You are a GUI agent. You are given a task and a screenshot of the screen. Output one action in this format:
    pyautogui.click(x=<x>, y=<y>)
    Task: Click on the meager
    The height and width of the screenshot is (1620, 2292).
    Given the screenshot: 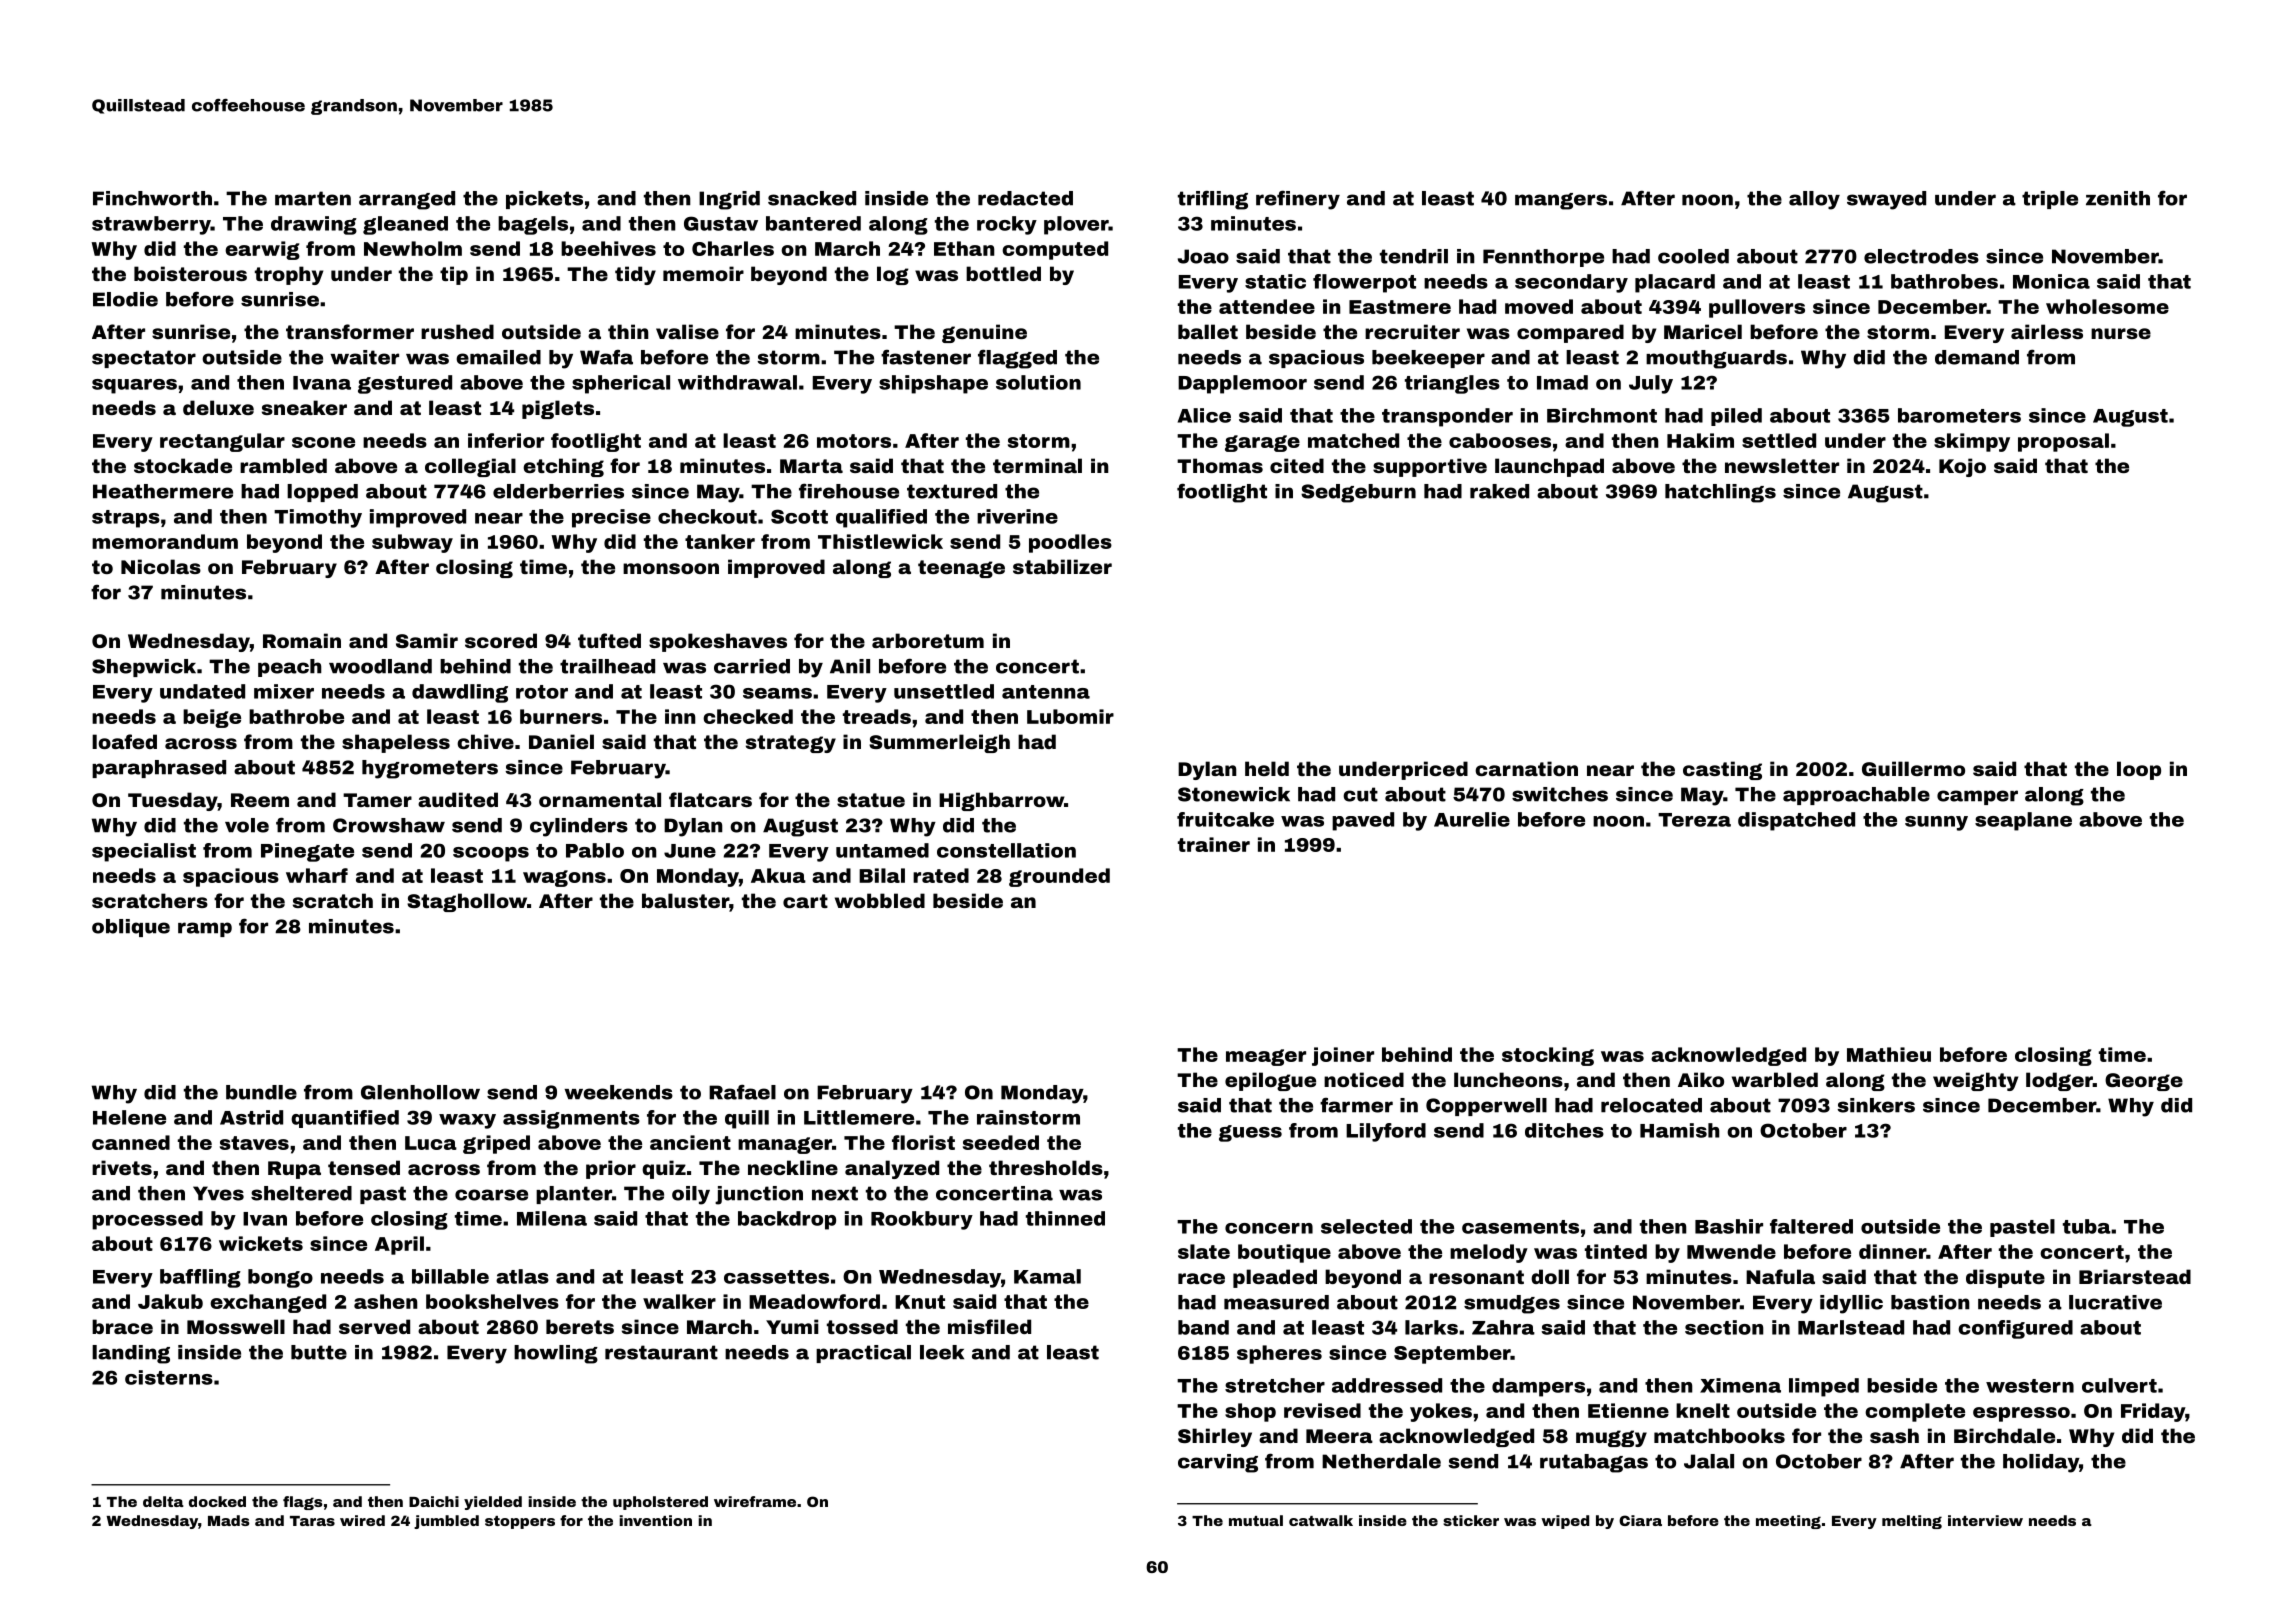 What is the action you would take?
    pyautogui.click(x=1266, y=1057)
